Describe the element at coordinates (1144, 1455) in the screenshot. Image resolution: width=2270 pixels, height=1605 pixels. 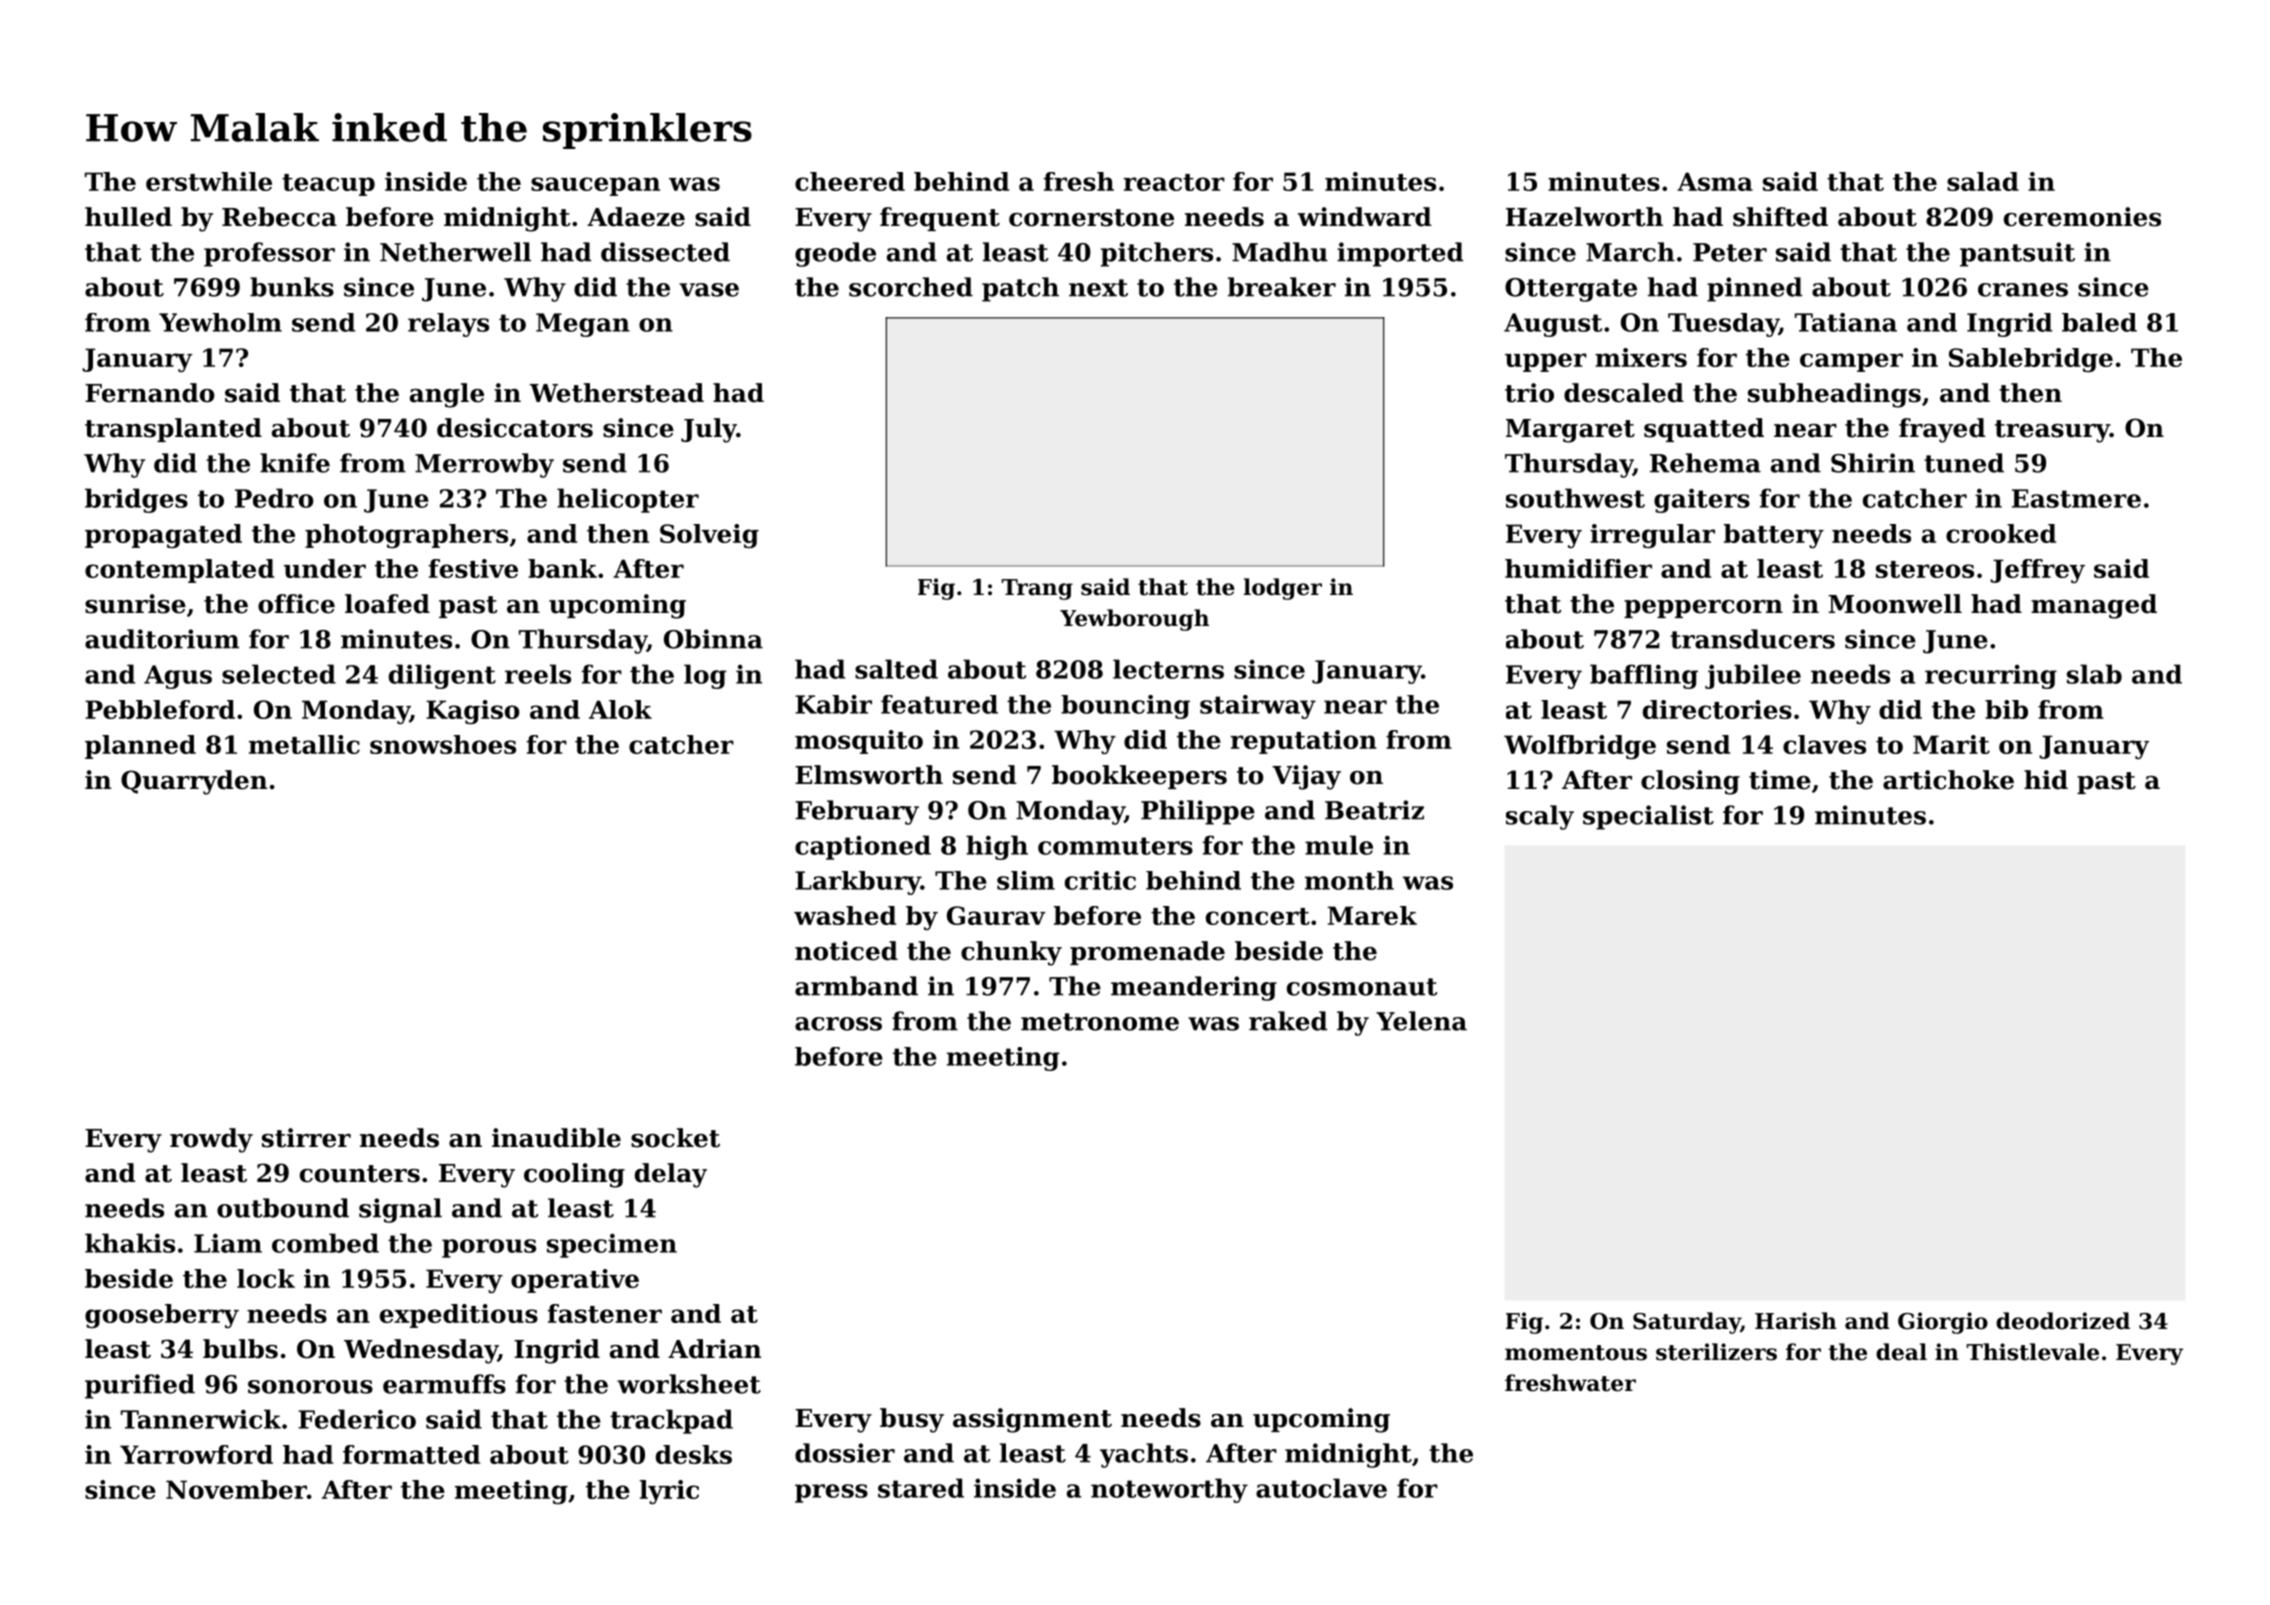
I see `yachts` at that location.
